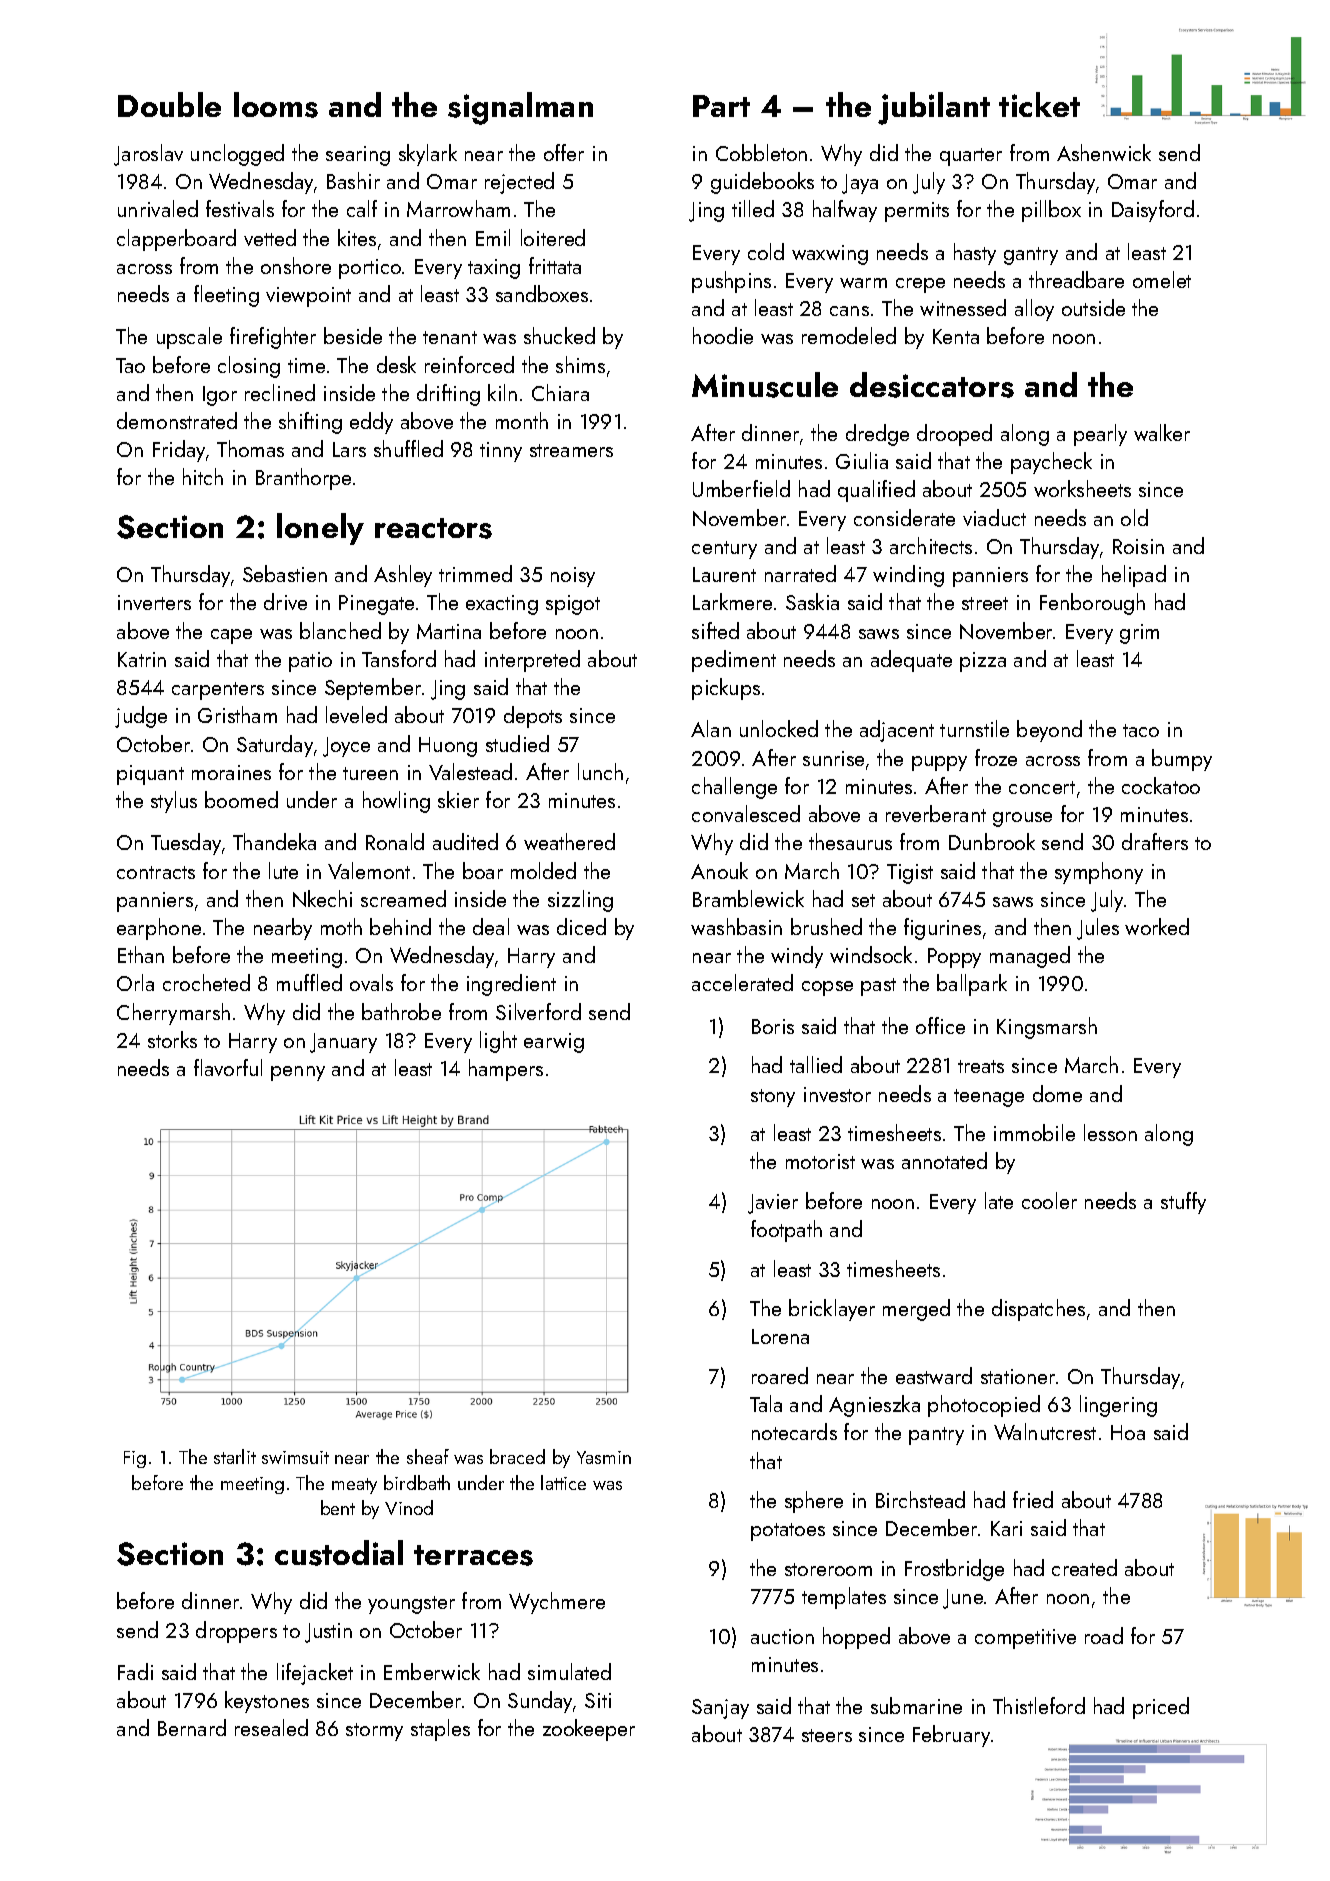 This screenshot has height=1881, width=1330. I want to click on crocheted, so click(206, 982).
